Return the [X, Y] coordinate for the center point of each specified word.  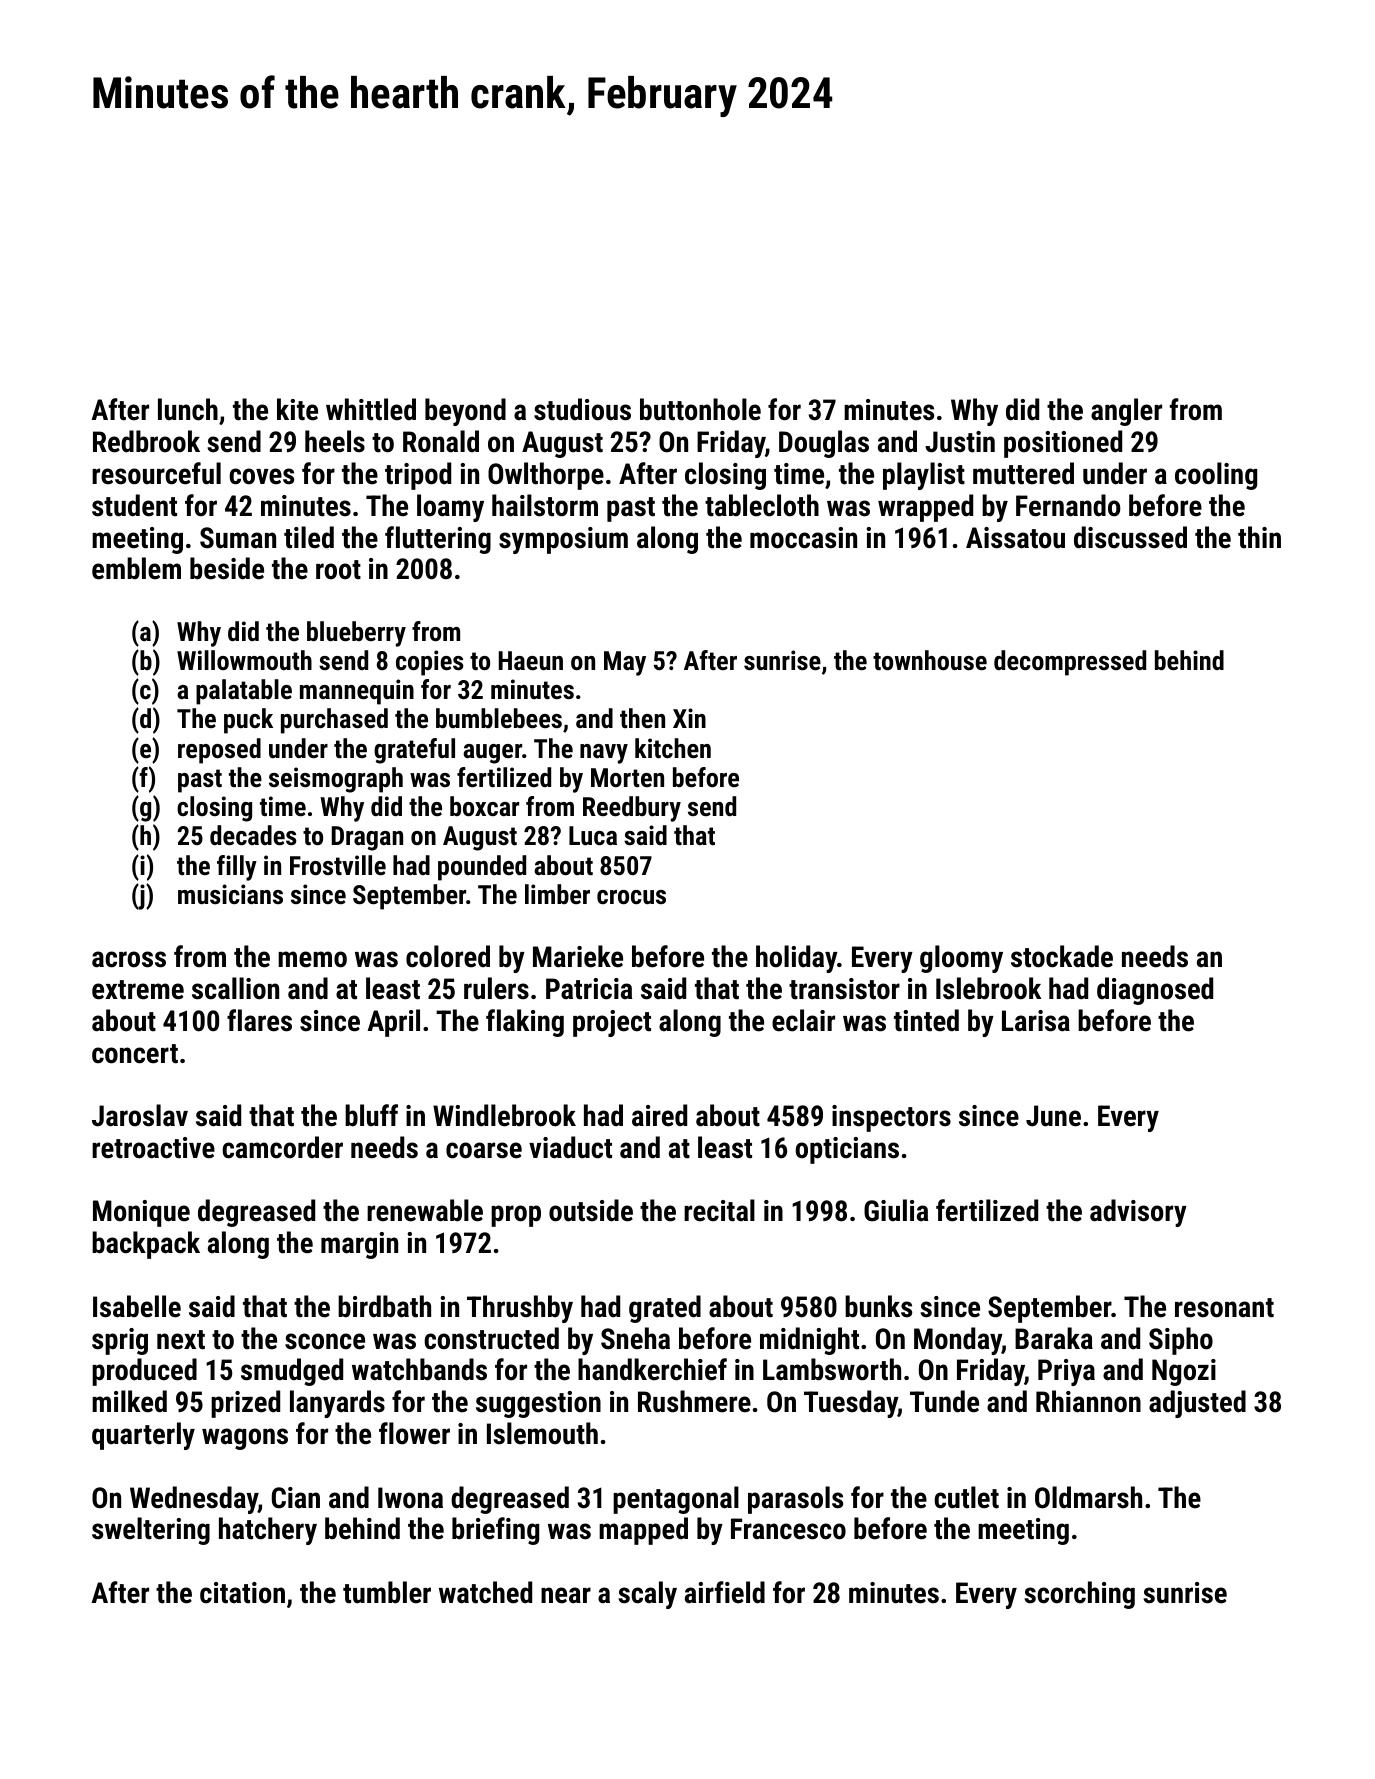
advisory [1138, 1213]
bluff [371, 1115]
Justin [960, 442]
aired [659, 1115]
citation [242, 1593]
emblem [136, 568]
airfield [725, 1592]
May [625, 663]
